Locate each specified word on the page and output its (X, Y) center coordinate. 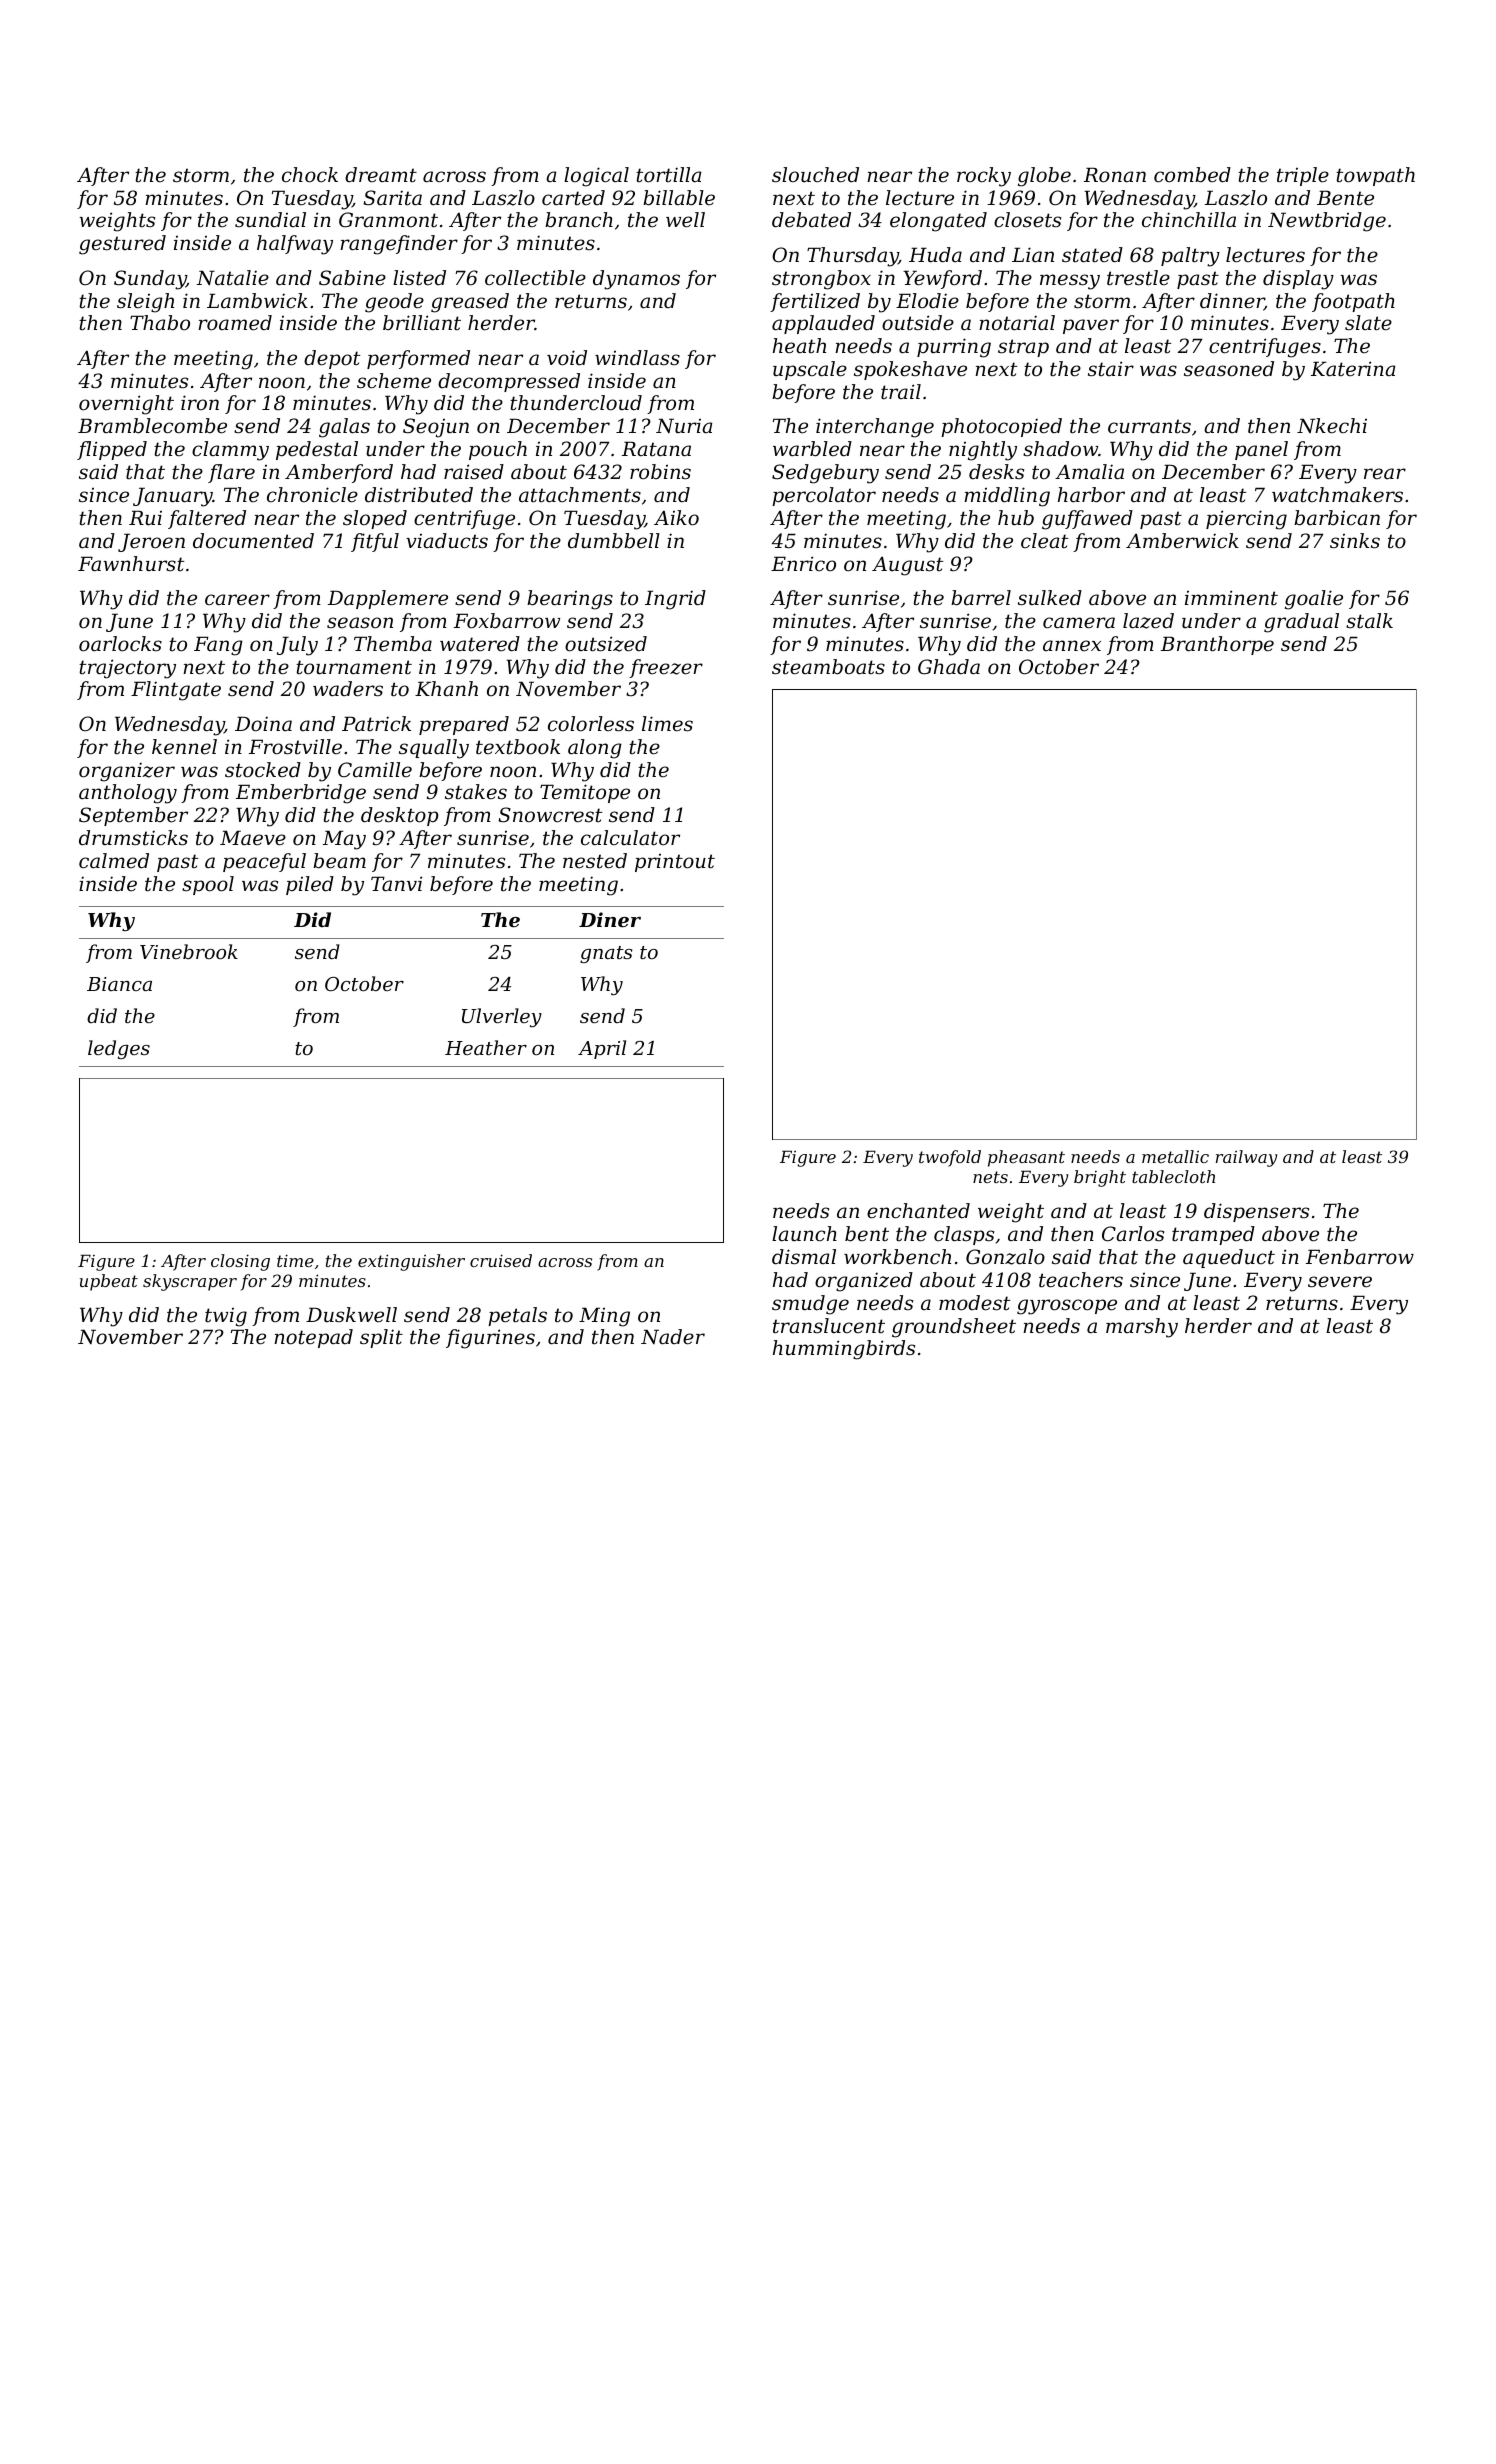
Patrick (376, 724)
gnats (606, 954)
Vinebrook (189, 951)
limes (667, 724)
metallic (1175, 1156)
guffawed (1087, 520)
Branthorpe (1217, 645)
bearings (570, 600)
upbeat (109, 1282)
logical (596, 177)
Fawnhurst (131, 564)
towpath (1375, 176)
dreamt (381, 175)
